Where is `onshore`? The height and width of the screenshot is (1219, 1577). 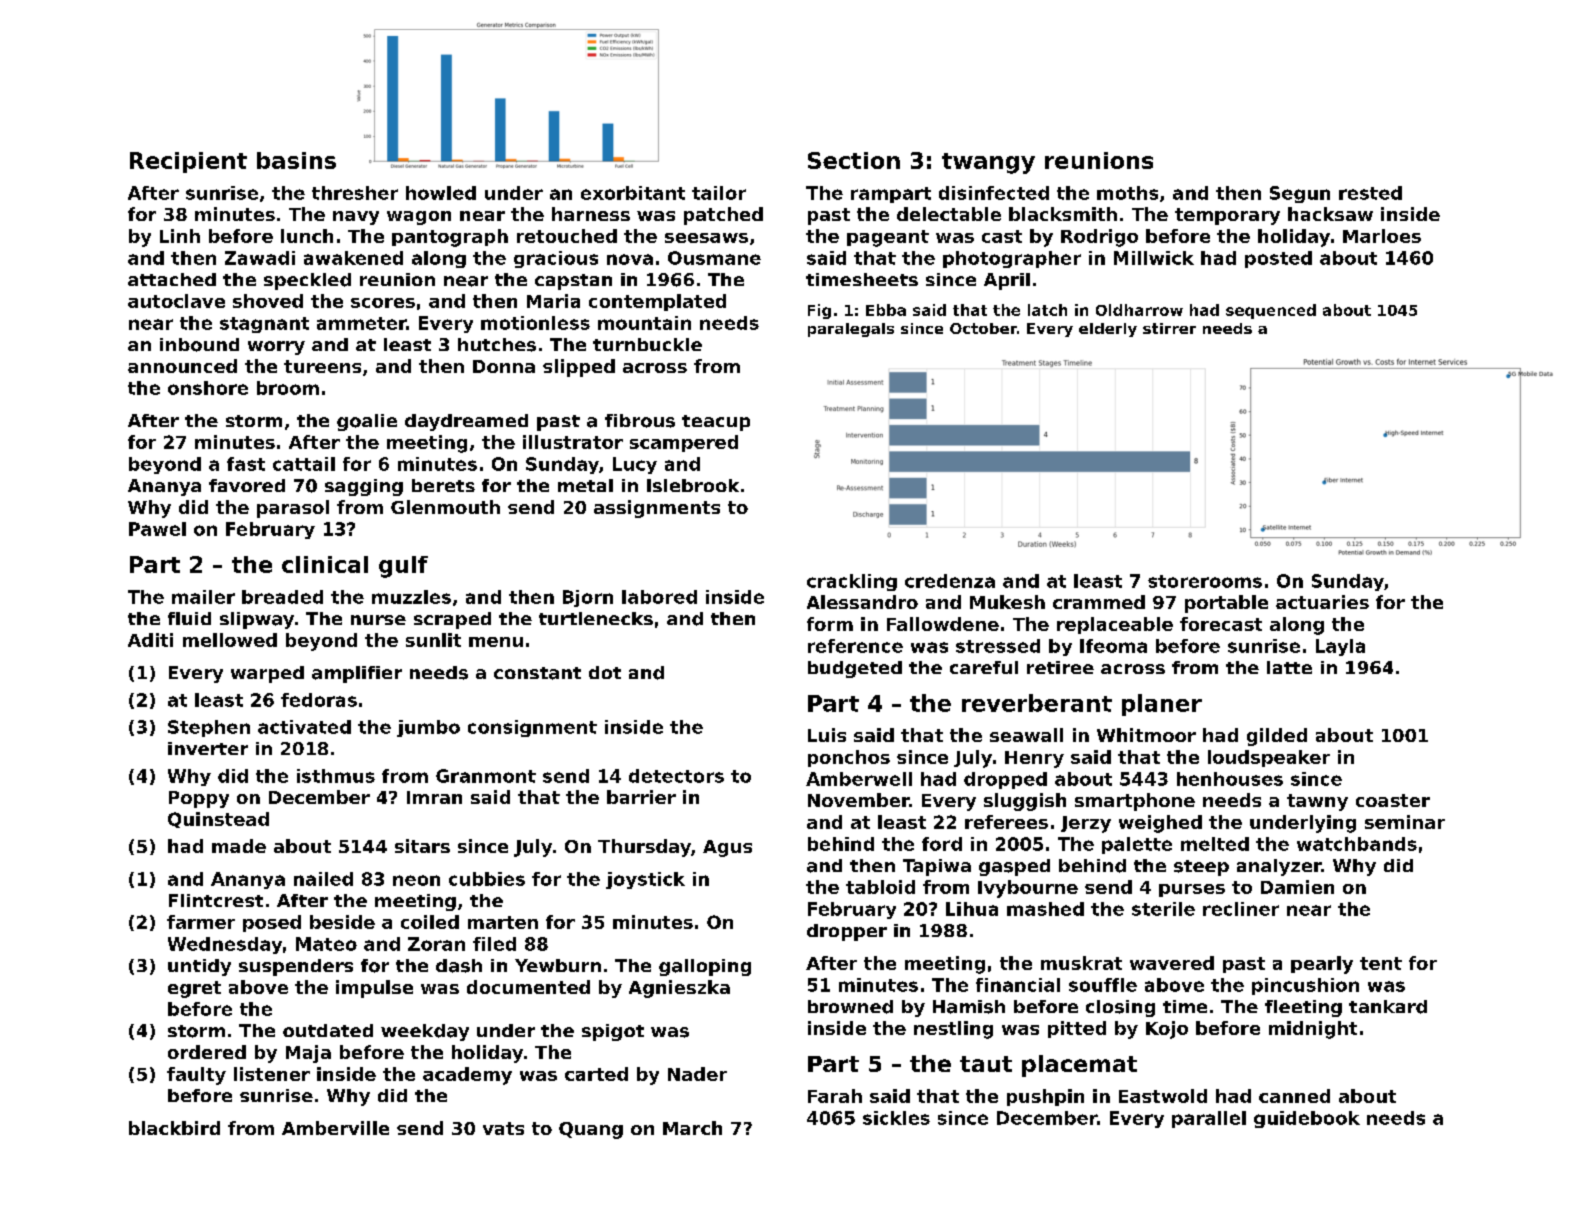
onshore is located at coordinates (208, 388).
